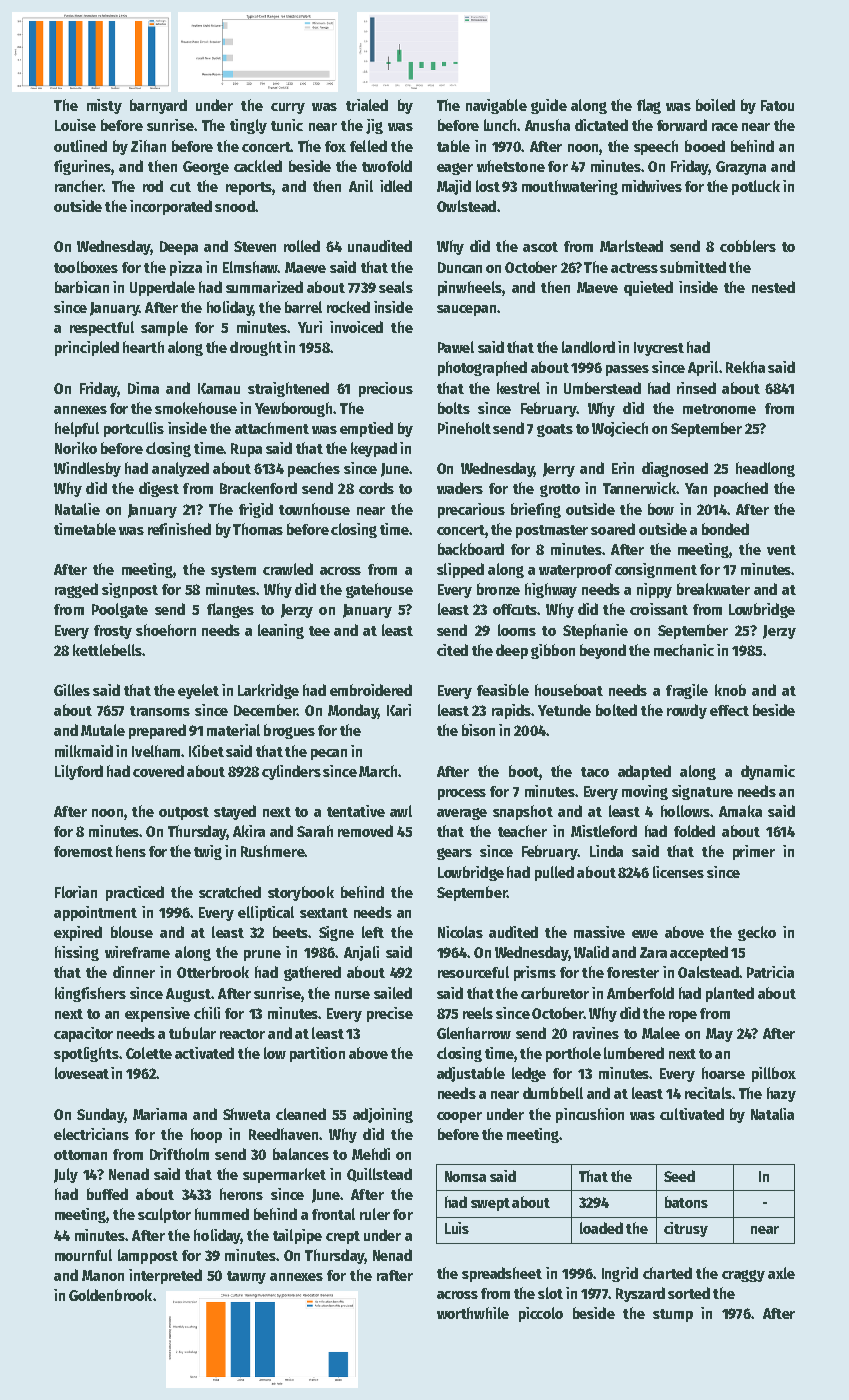  What do you see at coordinates (77, 509) in the document?
I see `Natalie` at bounding box center [77, 509].
